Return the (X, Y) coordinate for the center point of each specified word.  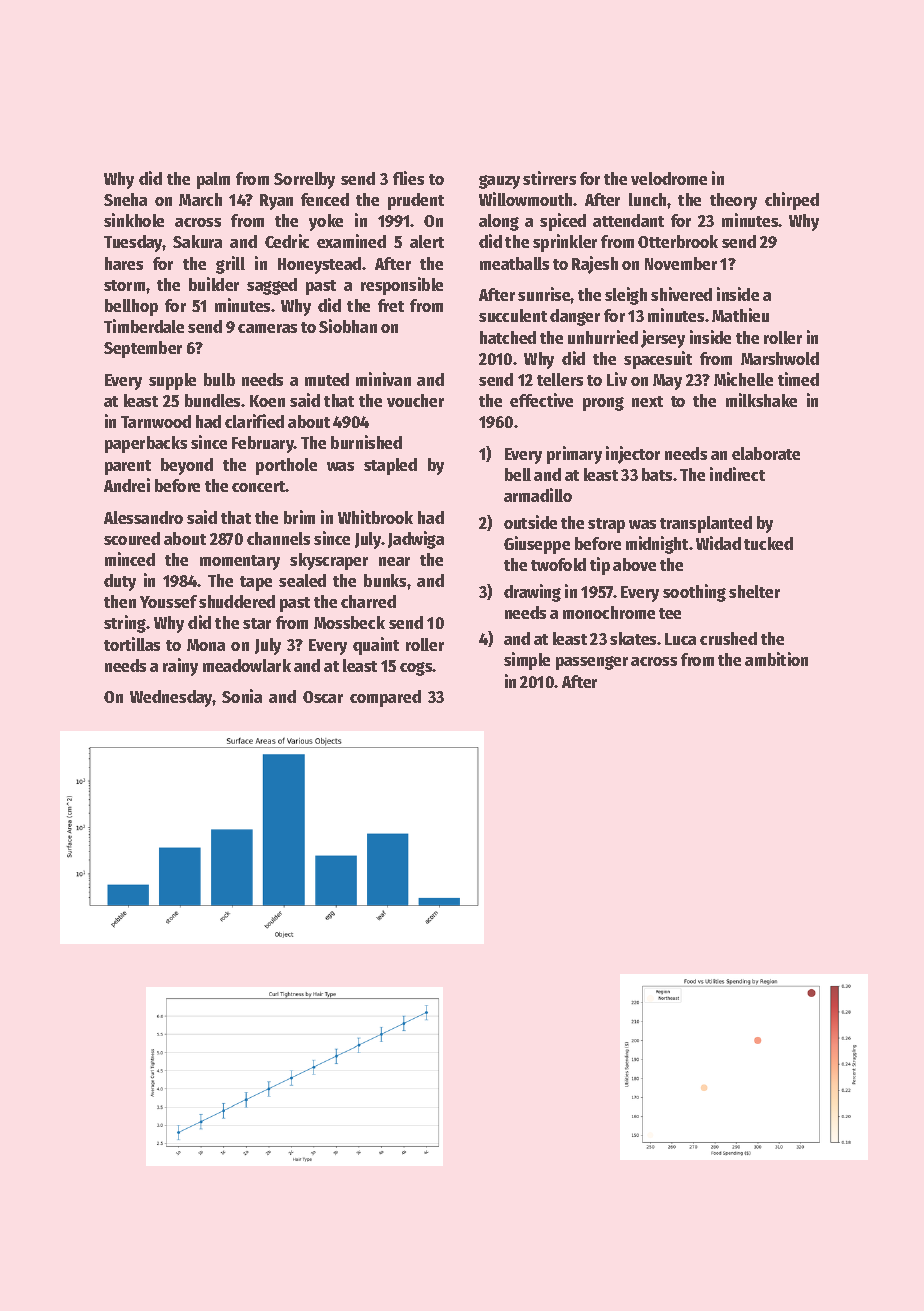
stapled (390, 466)
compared (385, 698)
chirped (792, 201)
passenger (592, 663)
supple (172, 381)
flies (408, 178)
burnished (366, 442)
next (647, 401)
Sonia (242, 696)
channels (278, 538)
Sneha (125, 199)
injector (633, 455)
